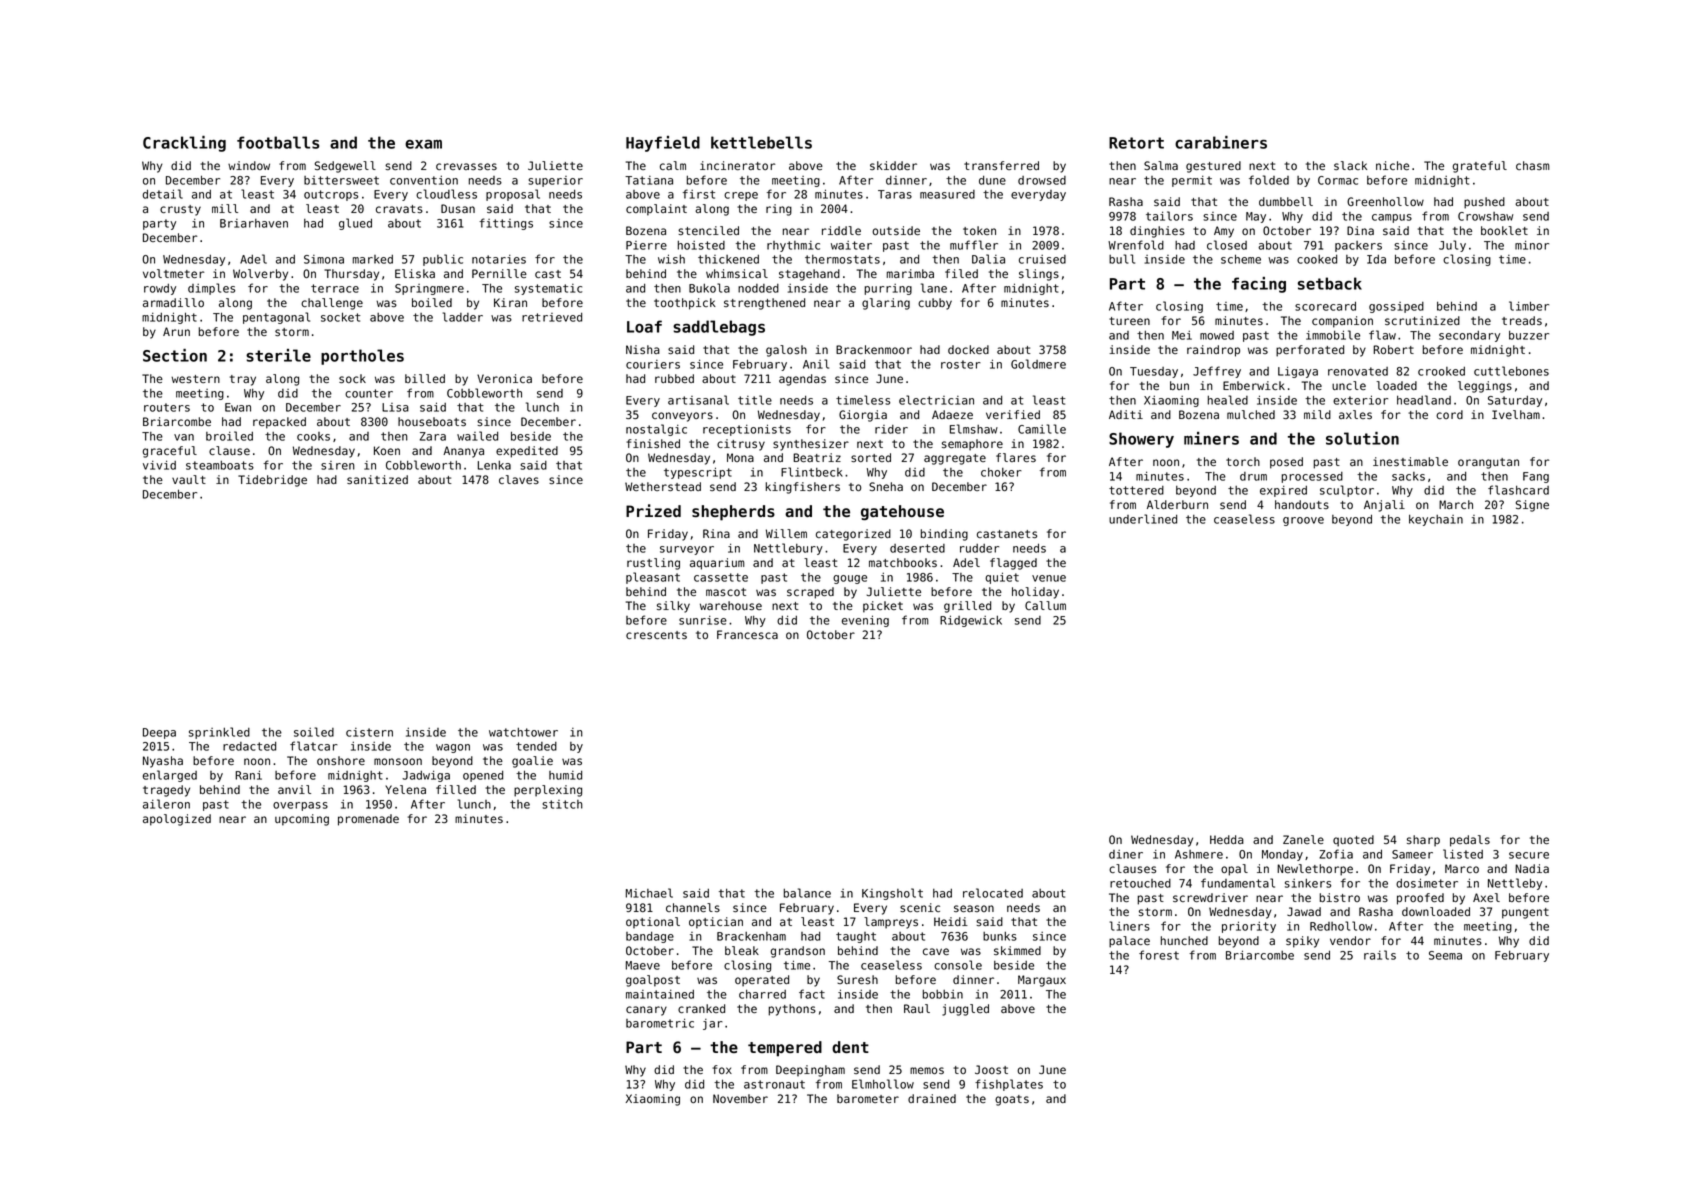 The width and height of the screenshot is (1692, 1196). What do you see at coordinates (562, 804) in the screenshot?
I see `stitch` at bounding box center [562, 804].
